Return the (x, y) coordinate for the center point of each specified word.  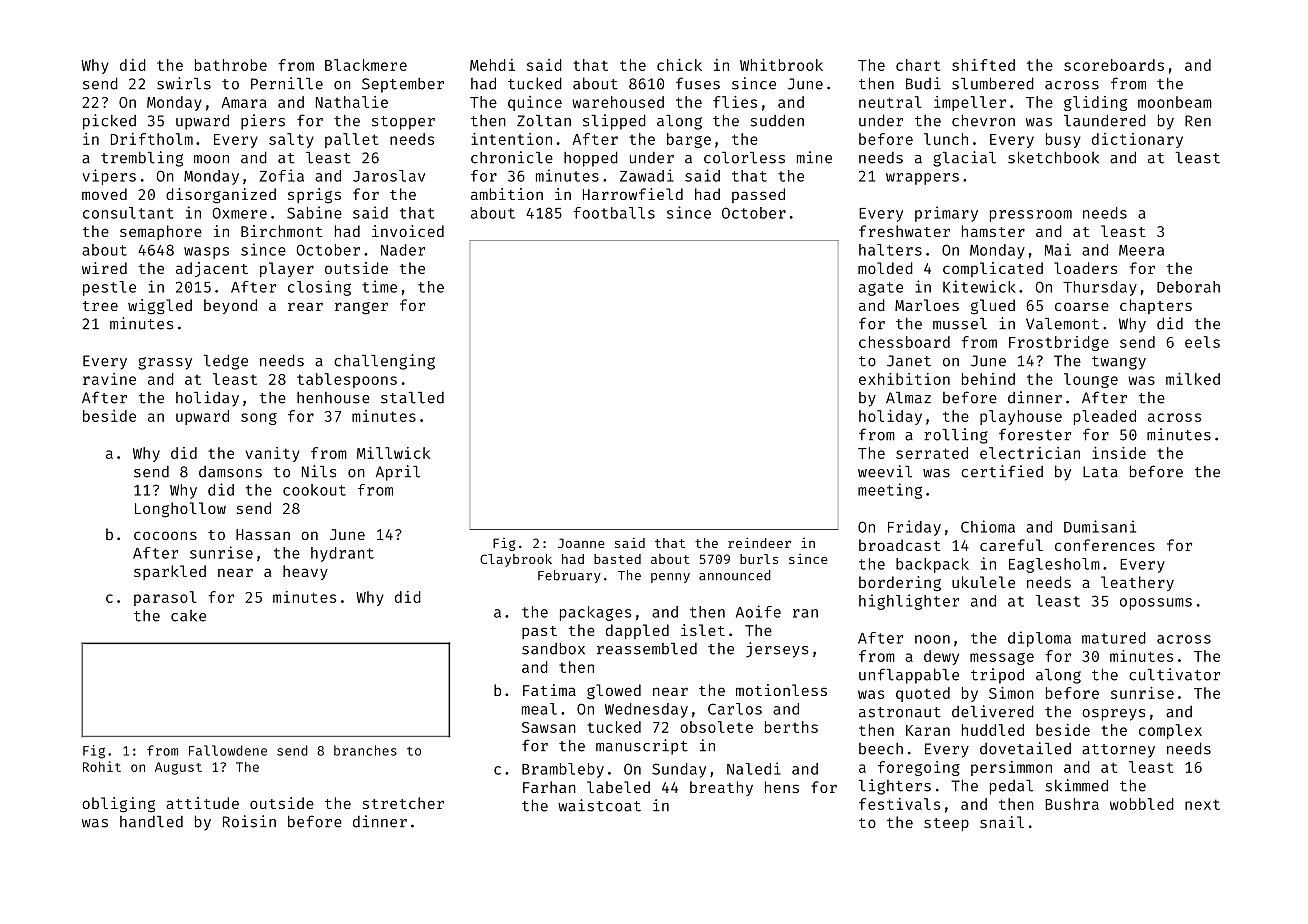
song (259, 419)
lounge (1091, 380)
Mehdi (492, 65)
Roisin (249, 821)
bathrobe (231, 65)
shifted (983, 65)
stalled (412, 397)
